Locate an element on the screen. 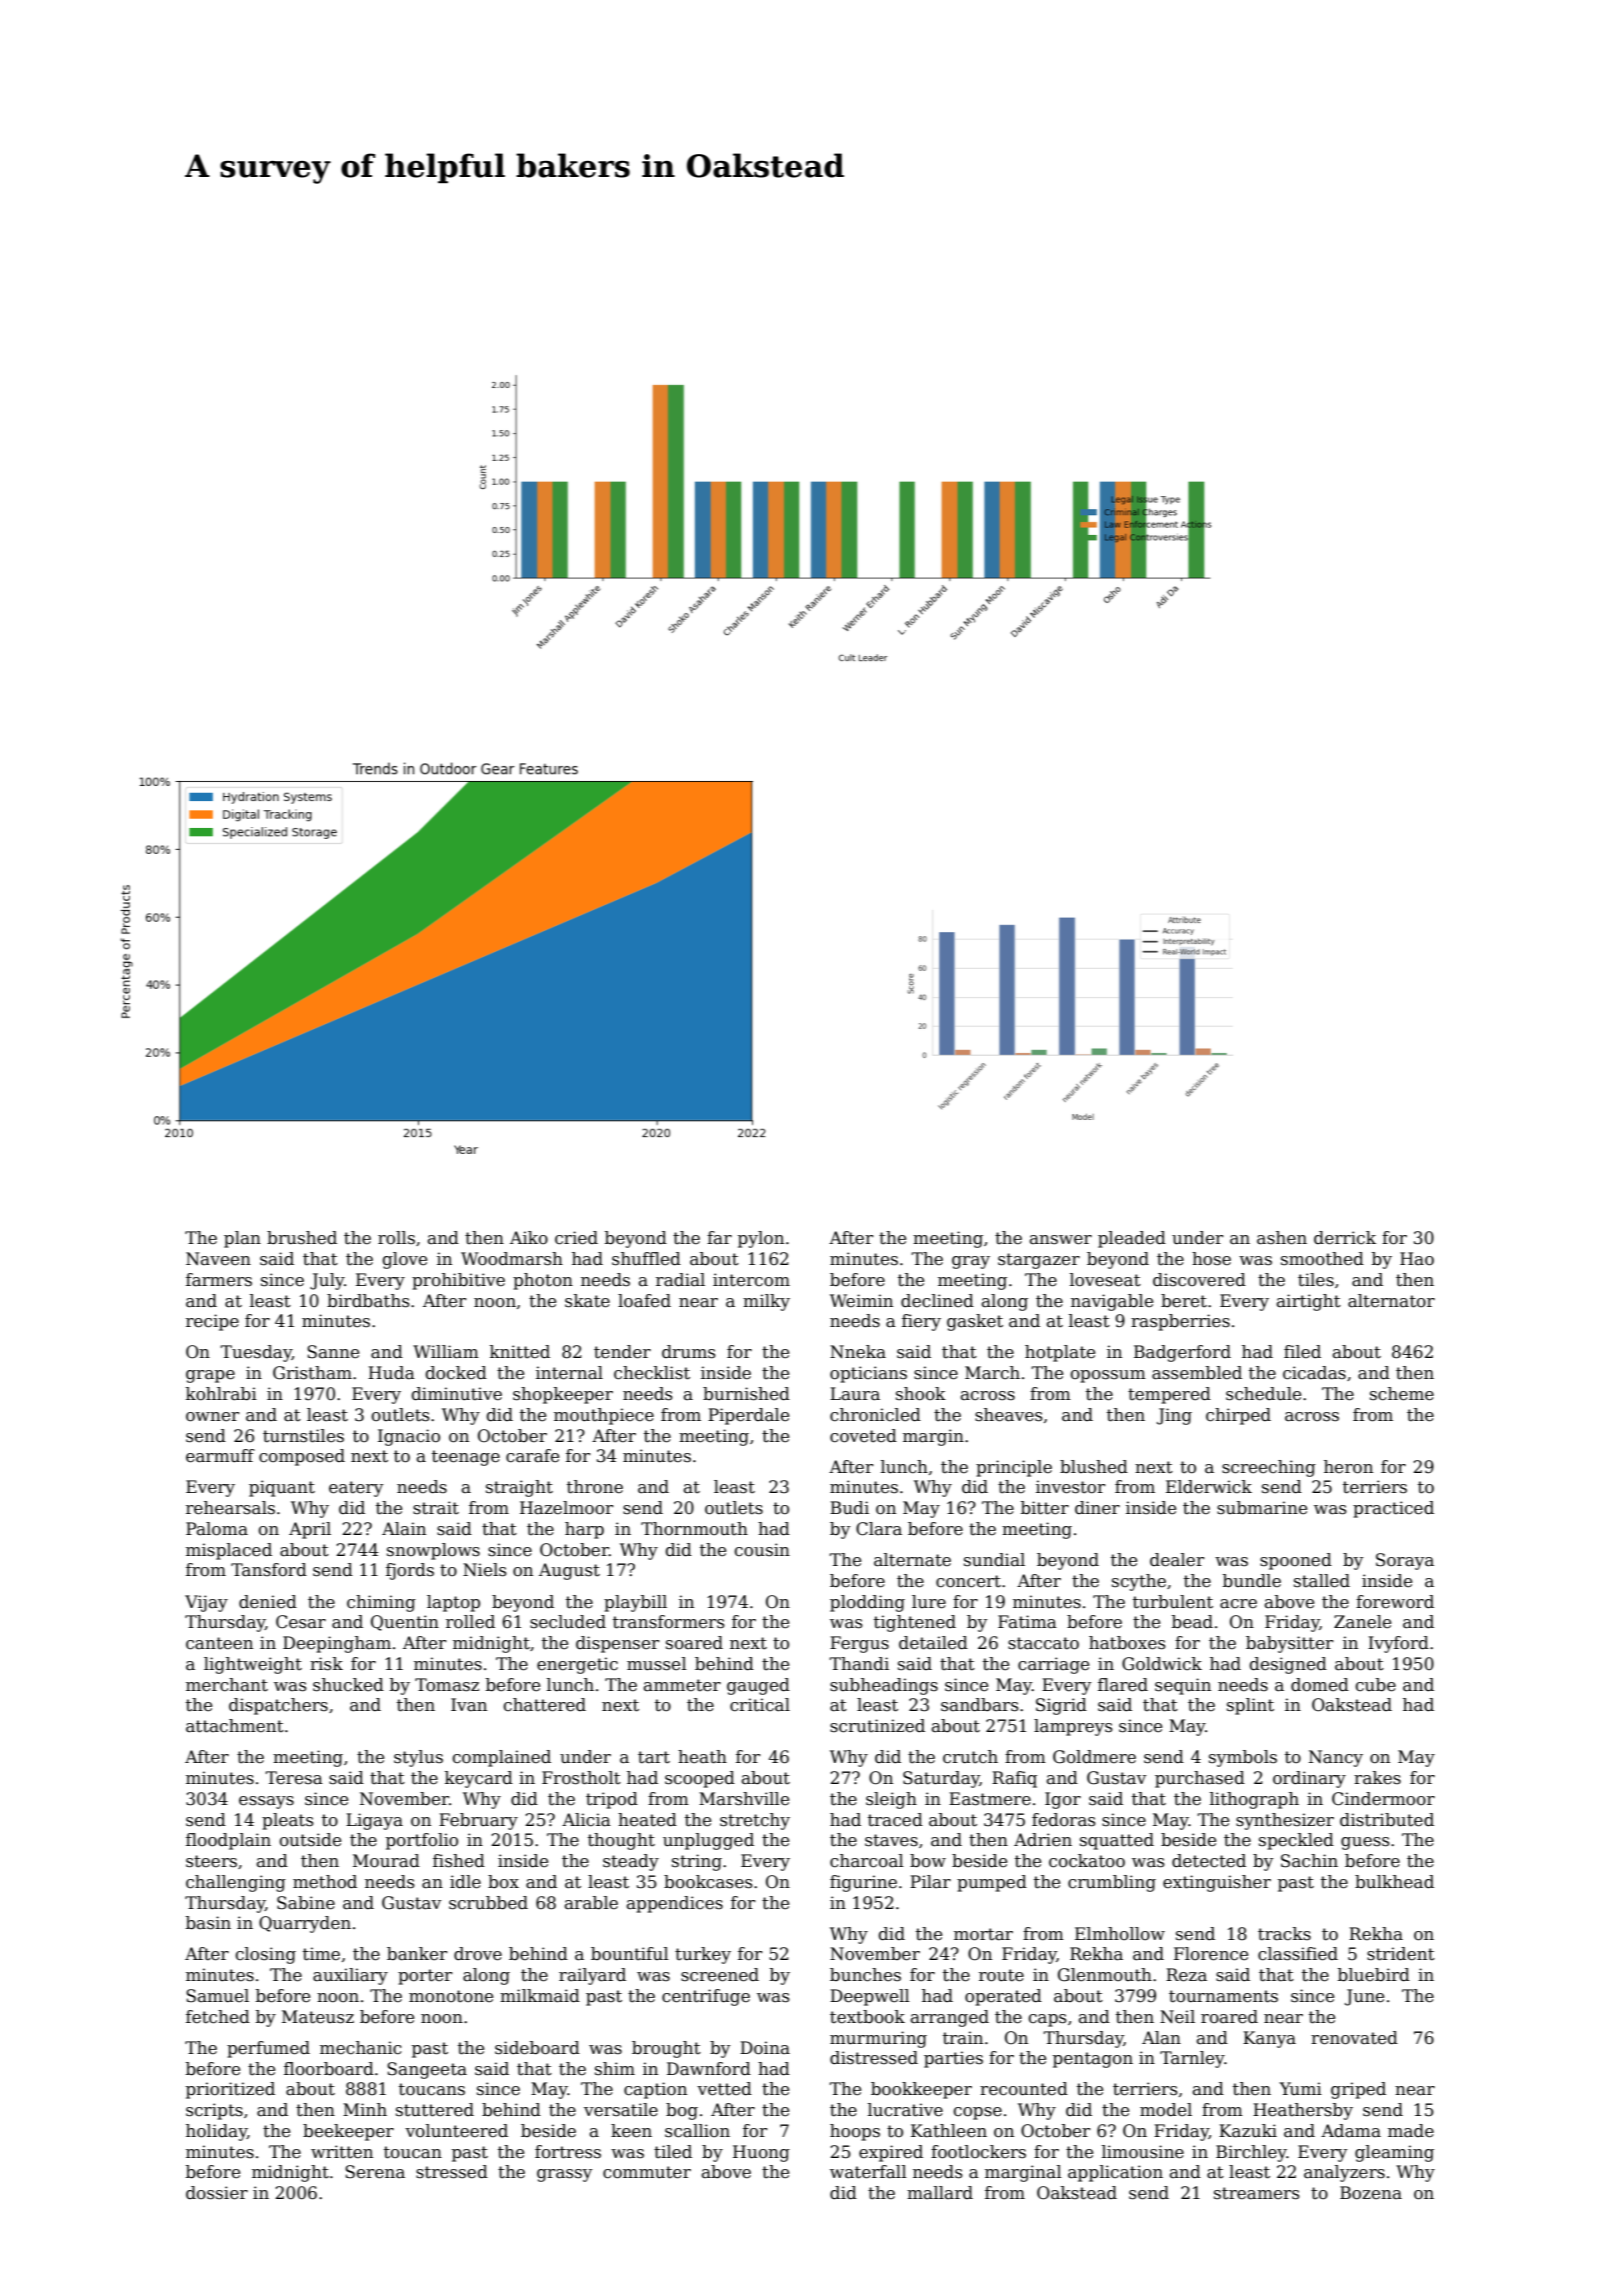 The height and width of the screenshot is (2292, 1620). pylon is located at coordinates (761, 1239).
